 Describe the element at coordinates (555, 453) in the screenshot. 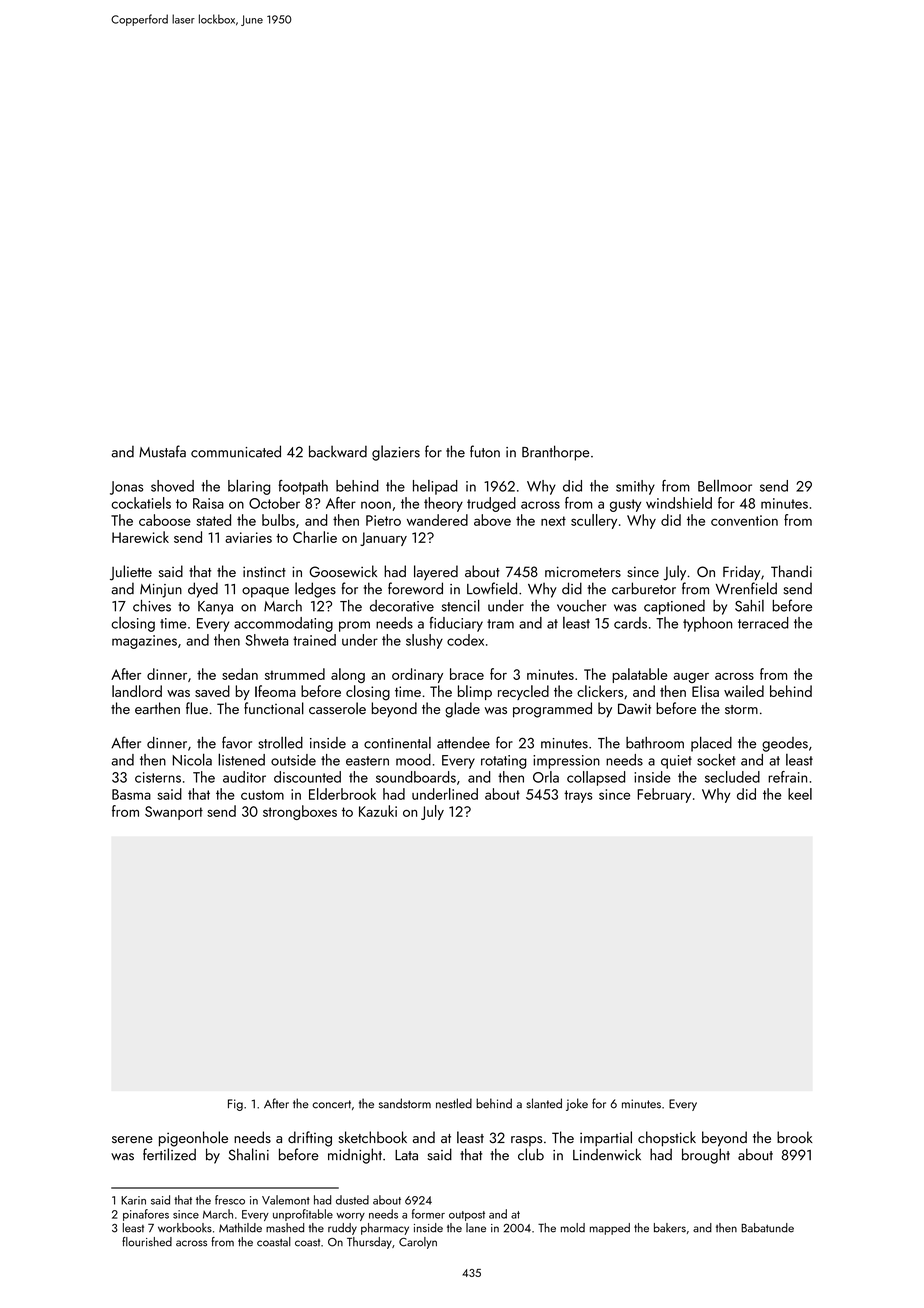

I see `Branthorpe` at that location.
